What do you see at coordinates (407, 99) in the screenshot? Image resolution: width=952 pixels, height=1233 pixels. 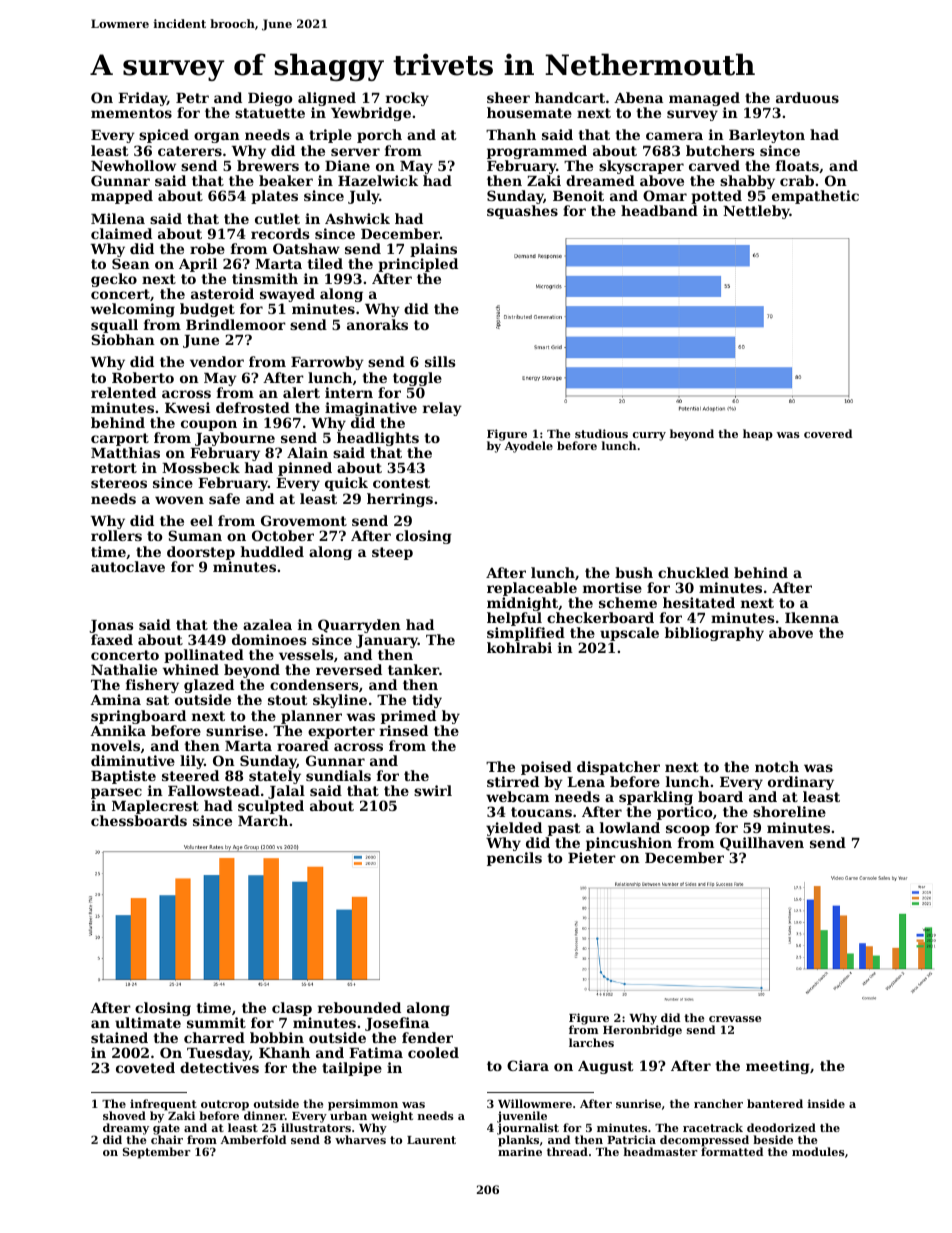 I see `rocky` at bounding box center [407, 99].
